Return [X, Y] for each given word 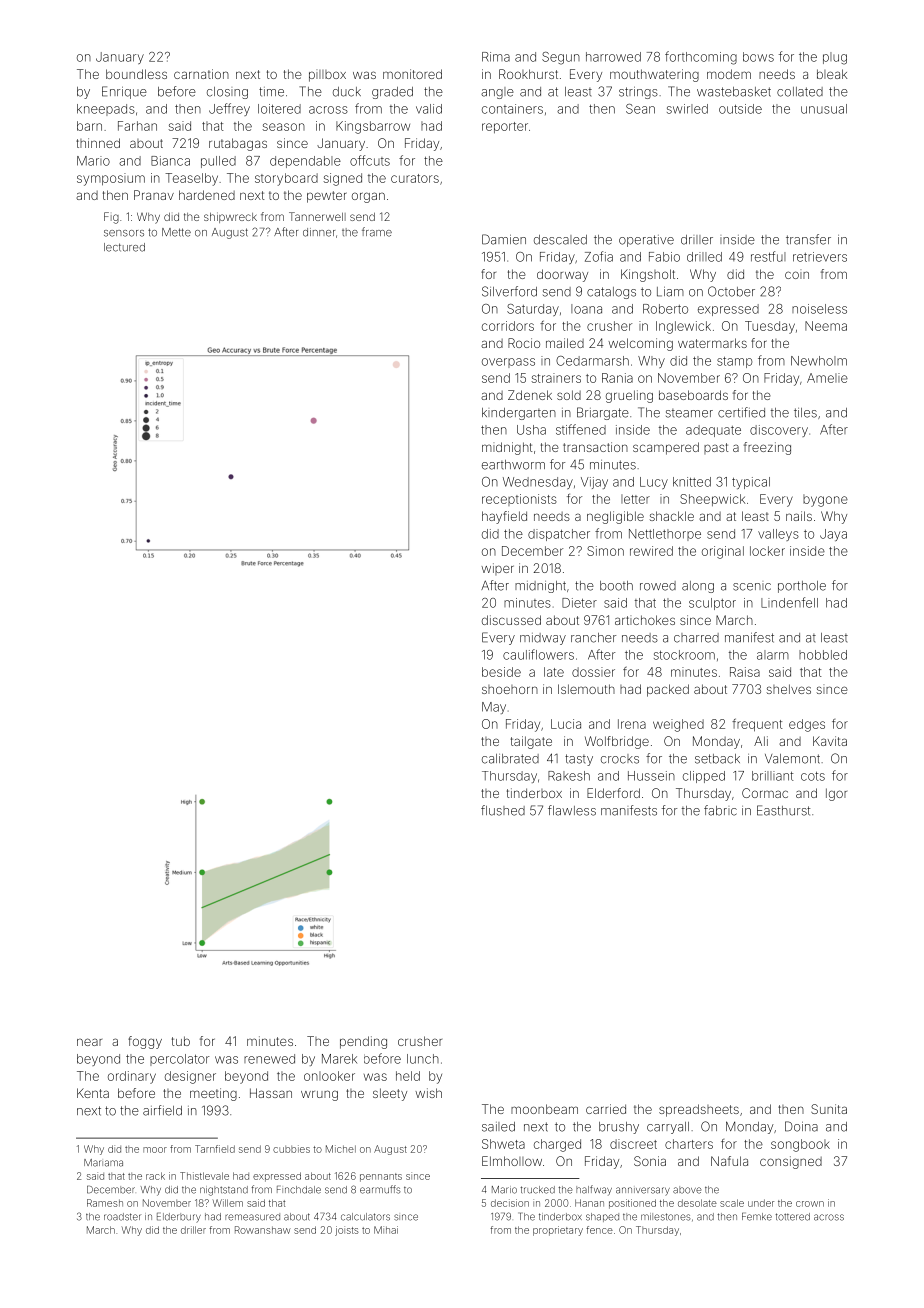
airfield [162, 1110]
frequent [757, 725]
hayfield [504, 517]
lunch [423, 1059]
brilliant [773, 776]
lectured [124, 247]
